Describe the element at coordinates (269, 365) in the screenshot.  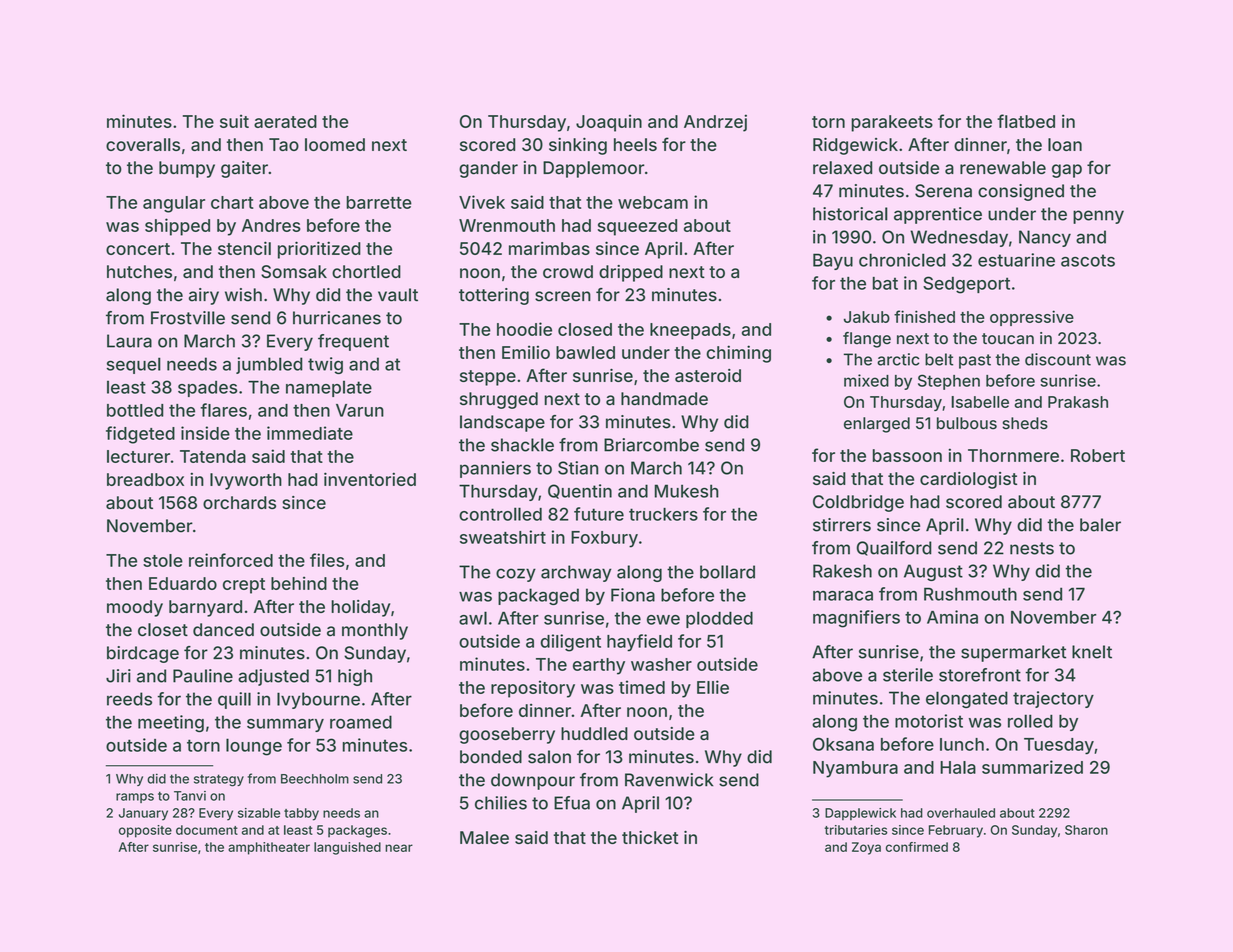
I see `jumbled` at that location.
